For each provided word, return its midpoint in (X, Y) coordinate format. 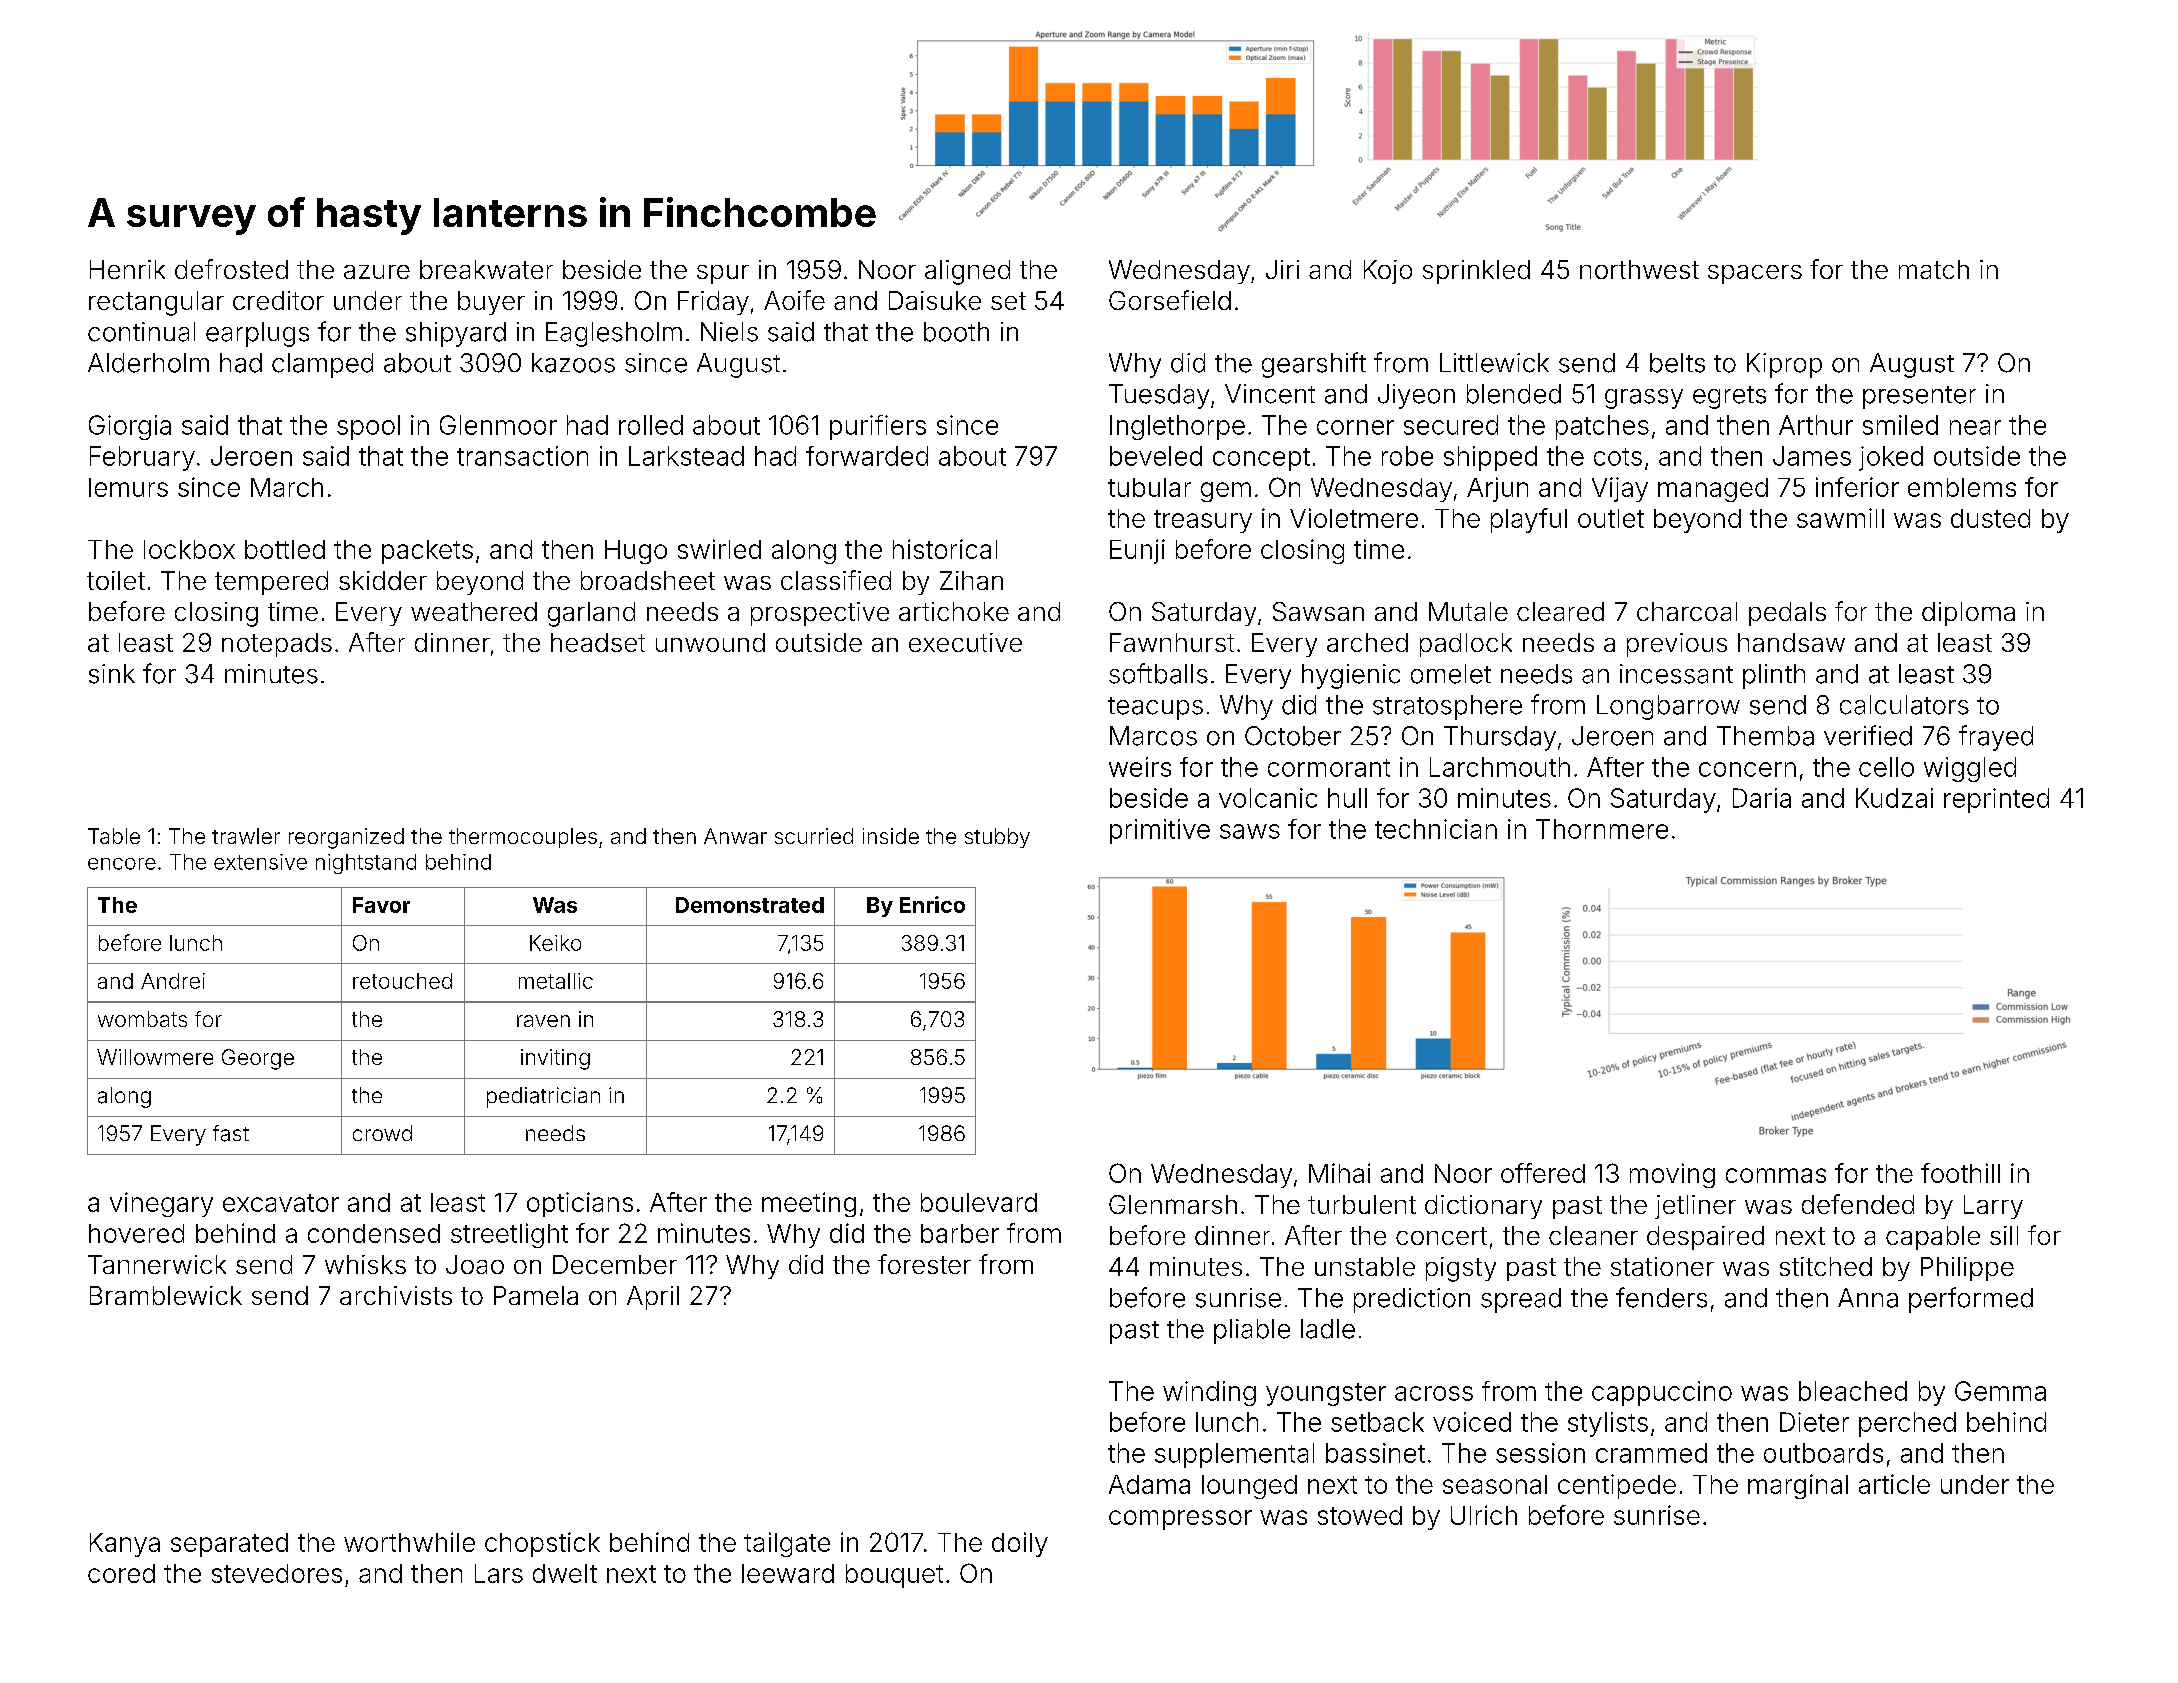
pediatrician (543, 1097)
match (1934, 269)
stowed (1360, 1515)
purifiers (878, 427)
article (1894, 1484)
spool (368, 427)
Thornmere (1602, 829)
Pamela (536, 1295)
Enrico (932, 904)
